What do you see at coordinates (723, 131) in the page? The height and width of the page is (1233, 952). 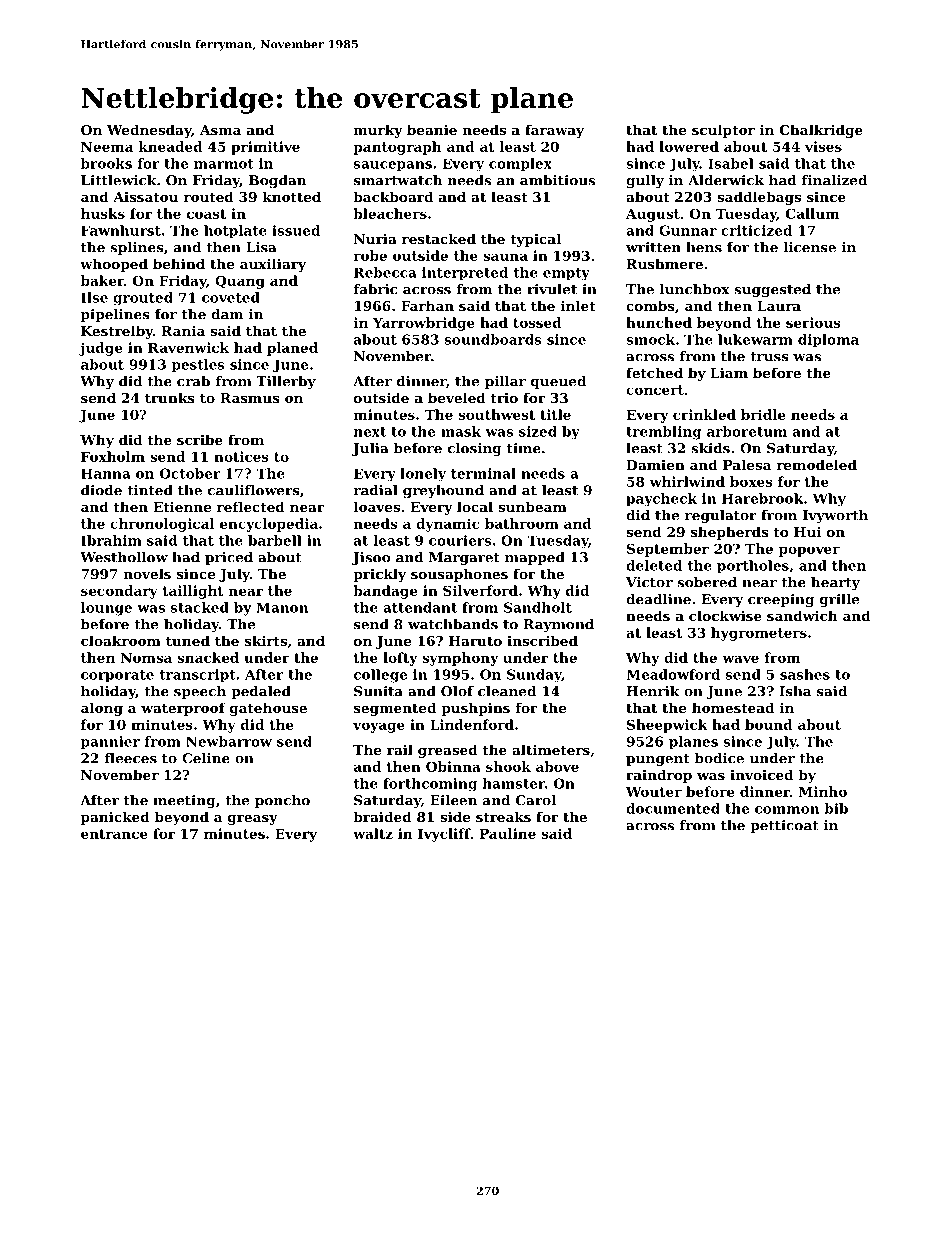 I see `sculptor` at bounding box center [723, 131].
